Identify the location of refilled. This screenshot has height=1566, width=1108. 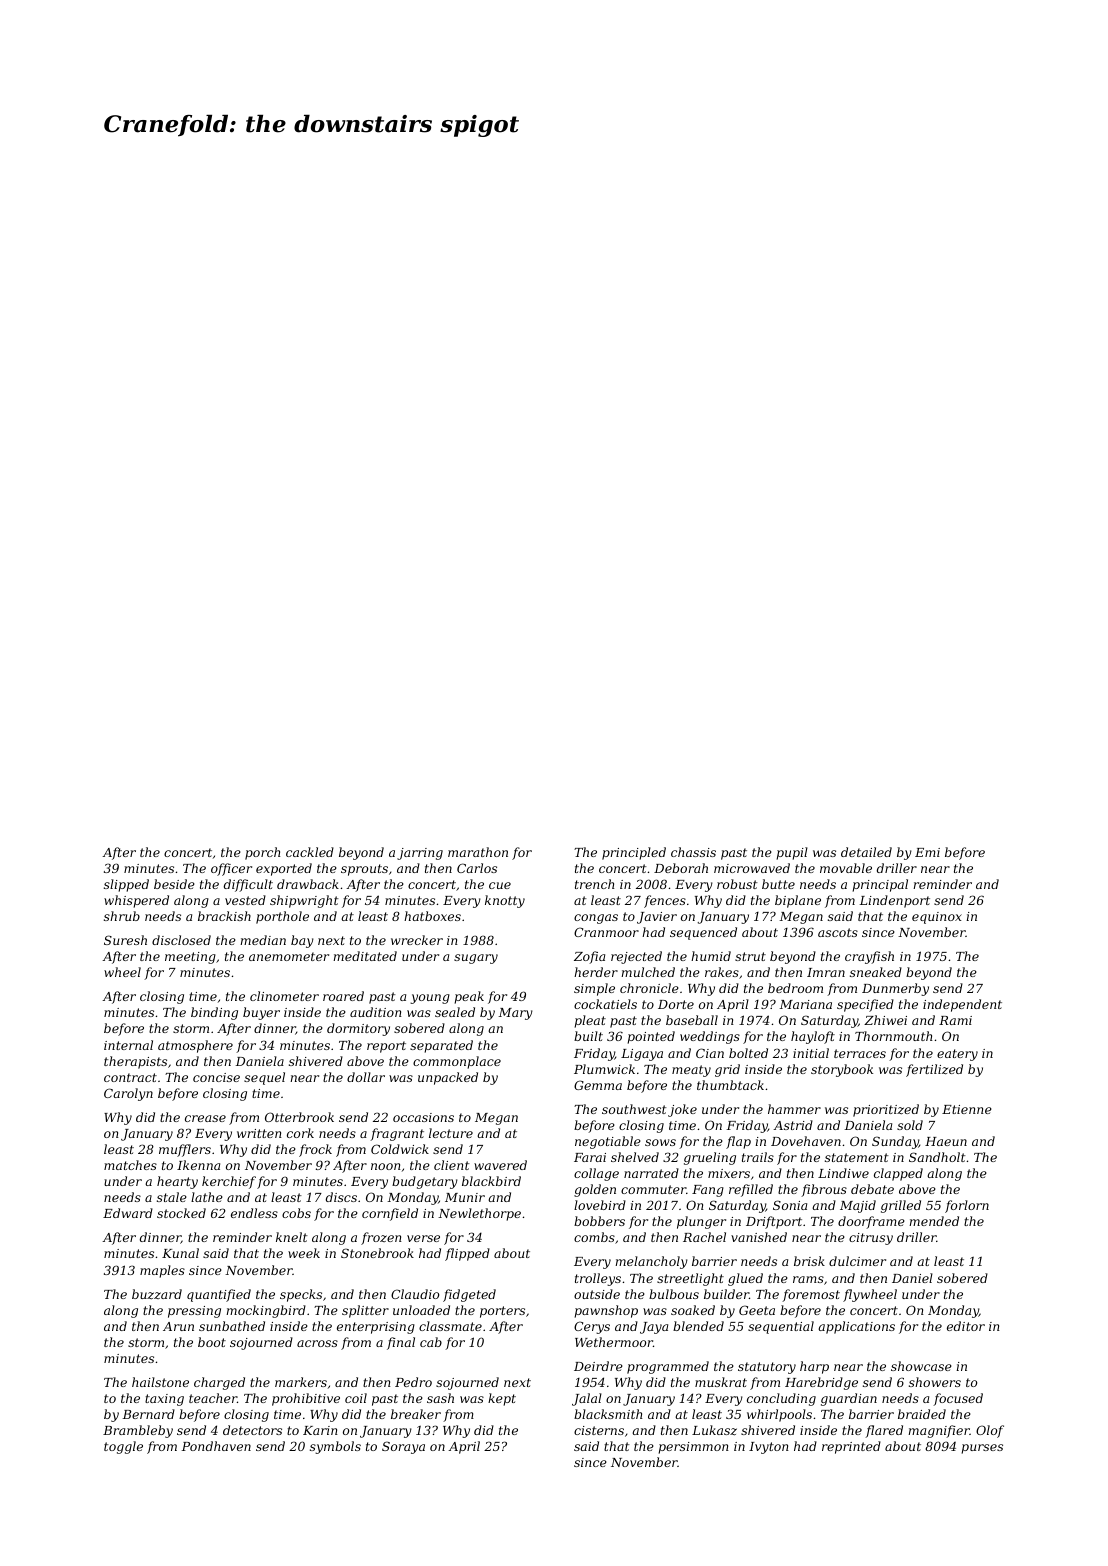
(751, 1190).
